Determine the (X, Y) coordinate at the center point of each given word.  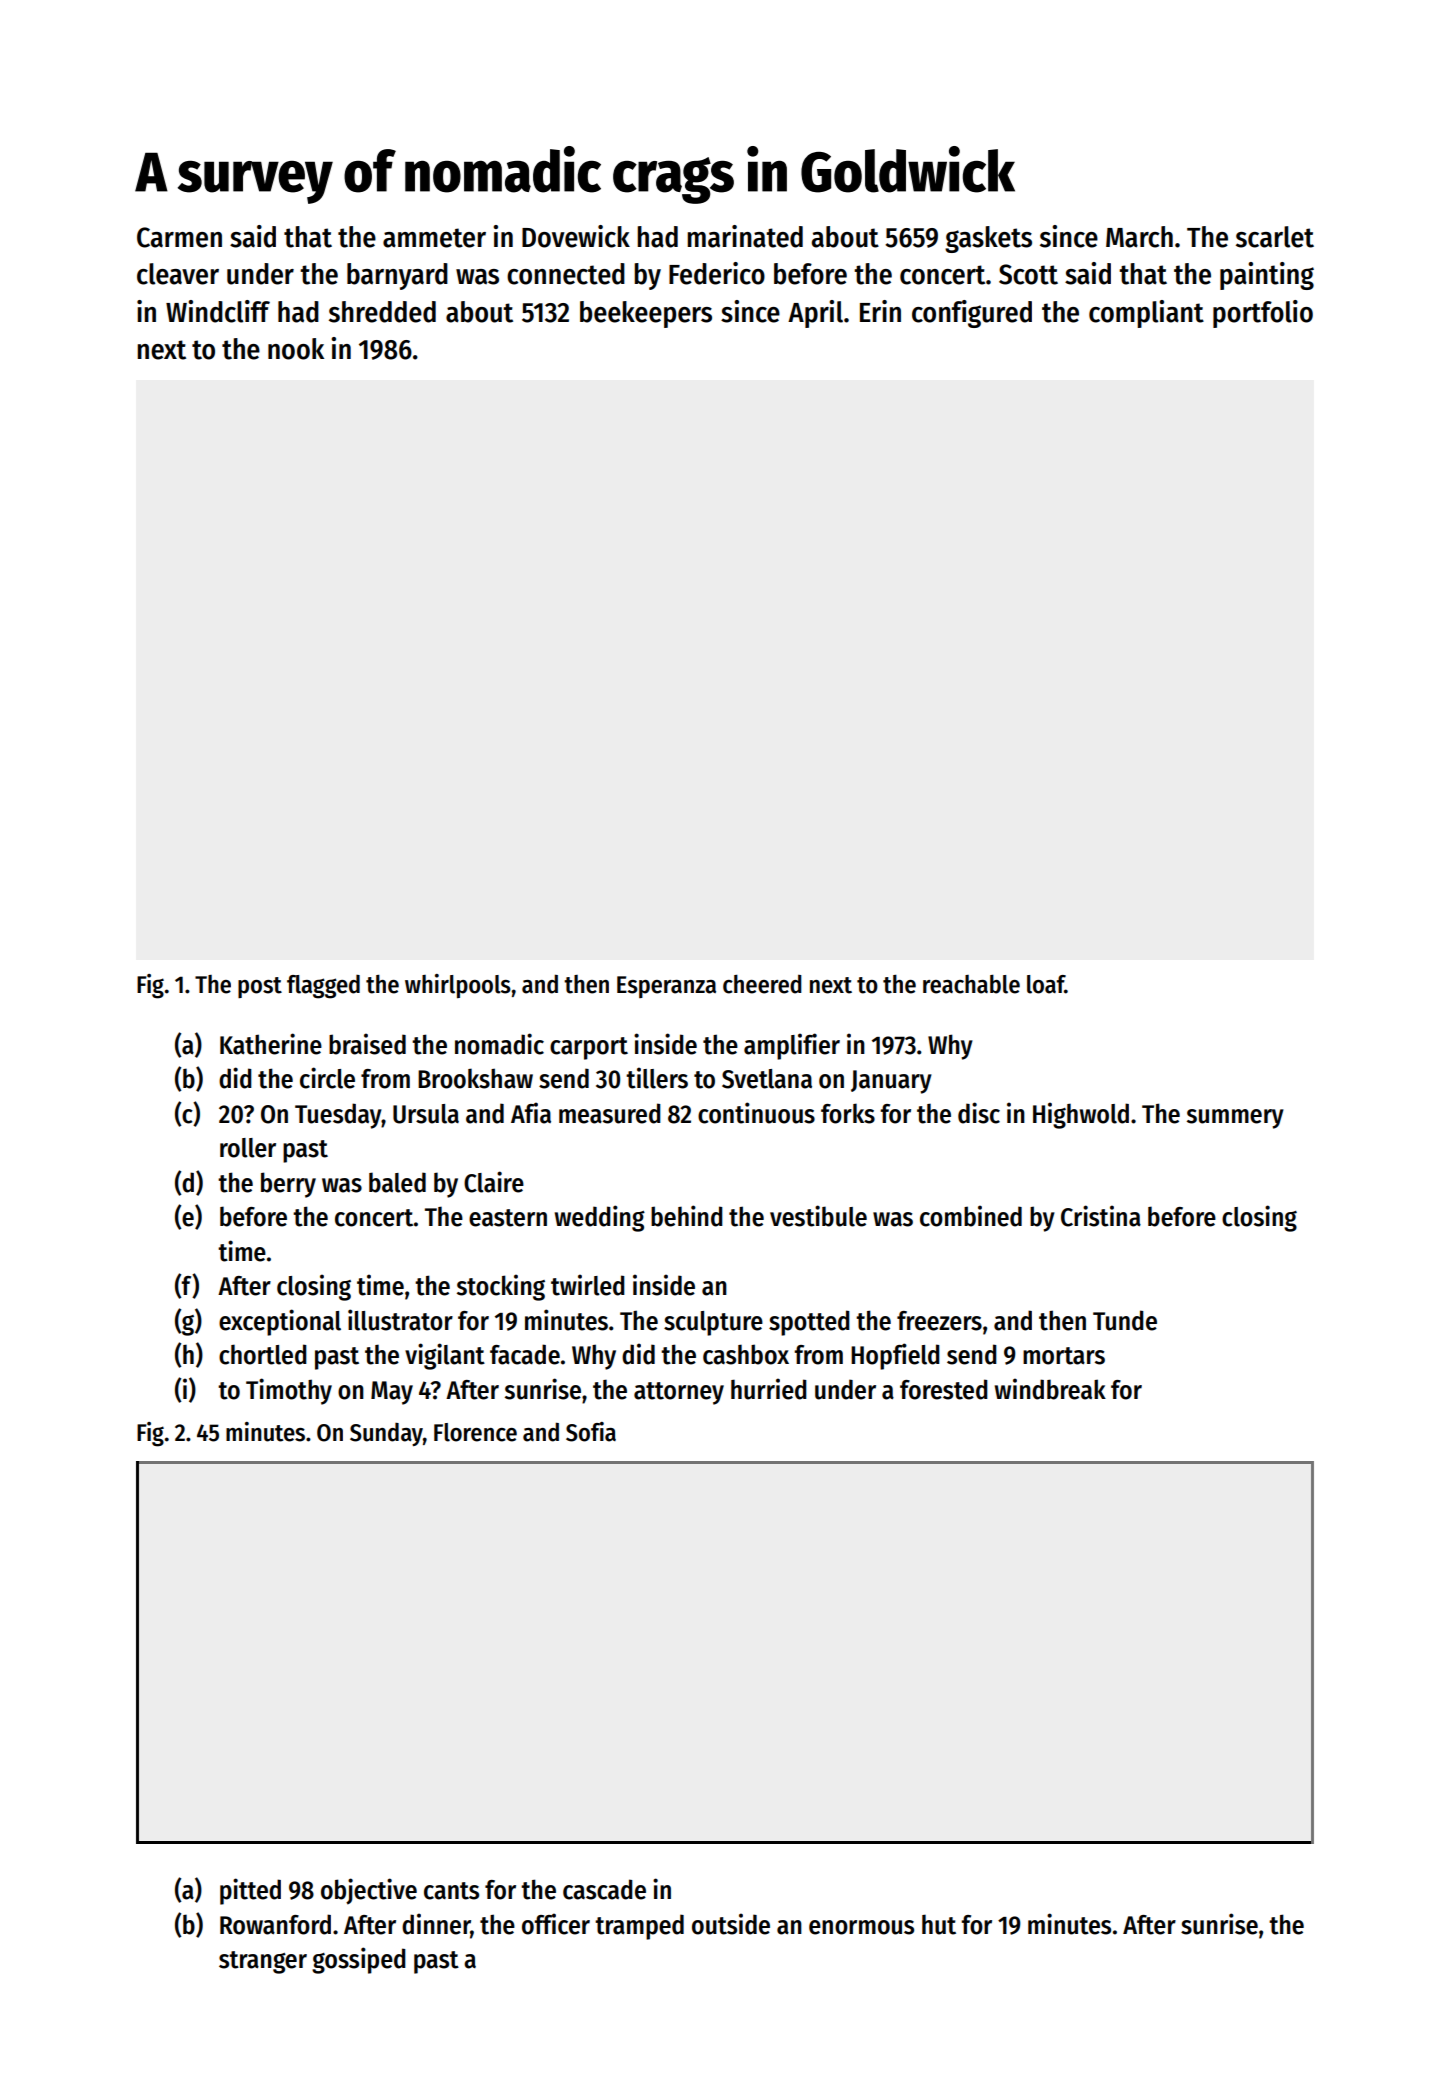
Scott (1028, 274)
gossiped (359, 1960)
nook (296, 349)
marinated (745, 236)
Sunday (386, 1434)
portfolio (1263, 314)
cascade (604, 1889)
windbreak (1050, 1389)
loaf (1046, 984)
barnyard (397, 276)
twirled (588, 1285)
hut (939, 1924)
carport (589, 1048)
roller (248, 1148)
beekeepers (646, 314)
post (260, 987)
